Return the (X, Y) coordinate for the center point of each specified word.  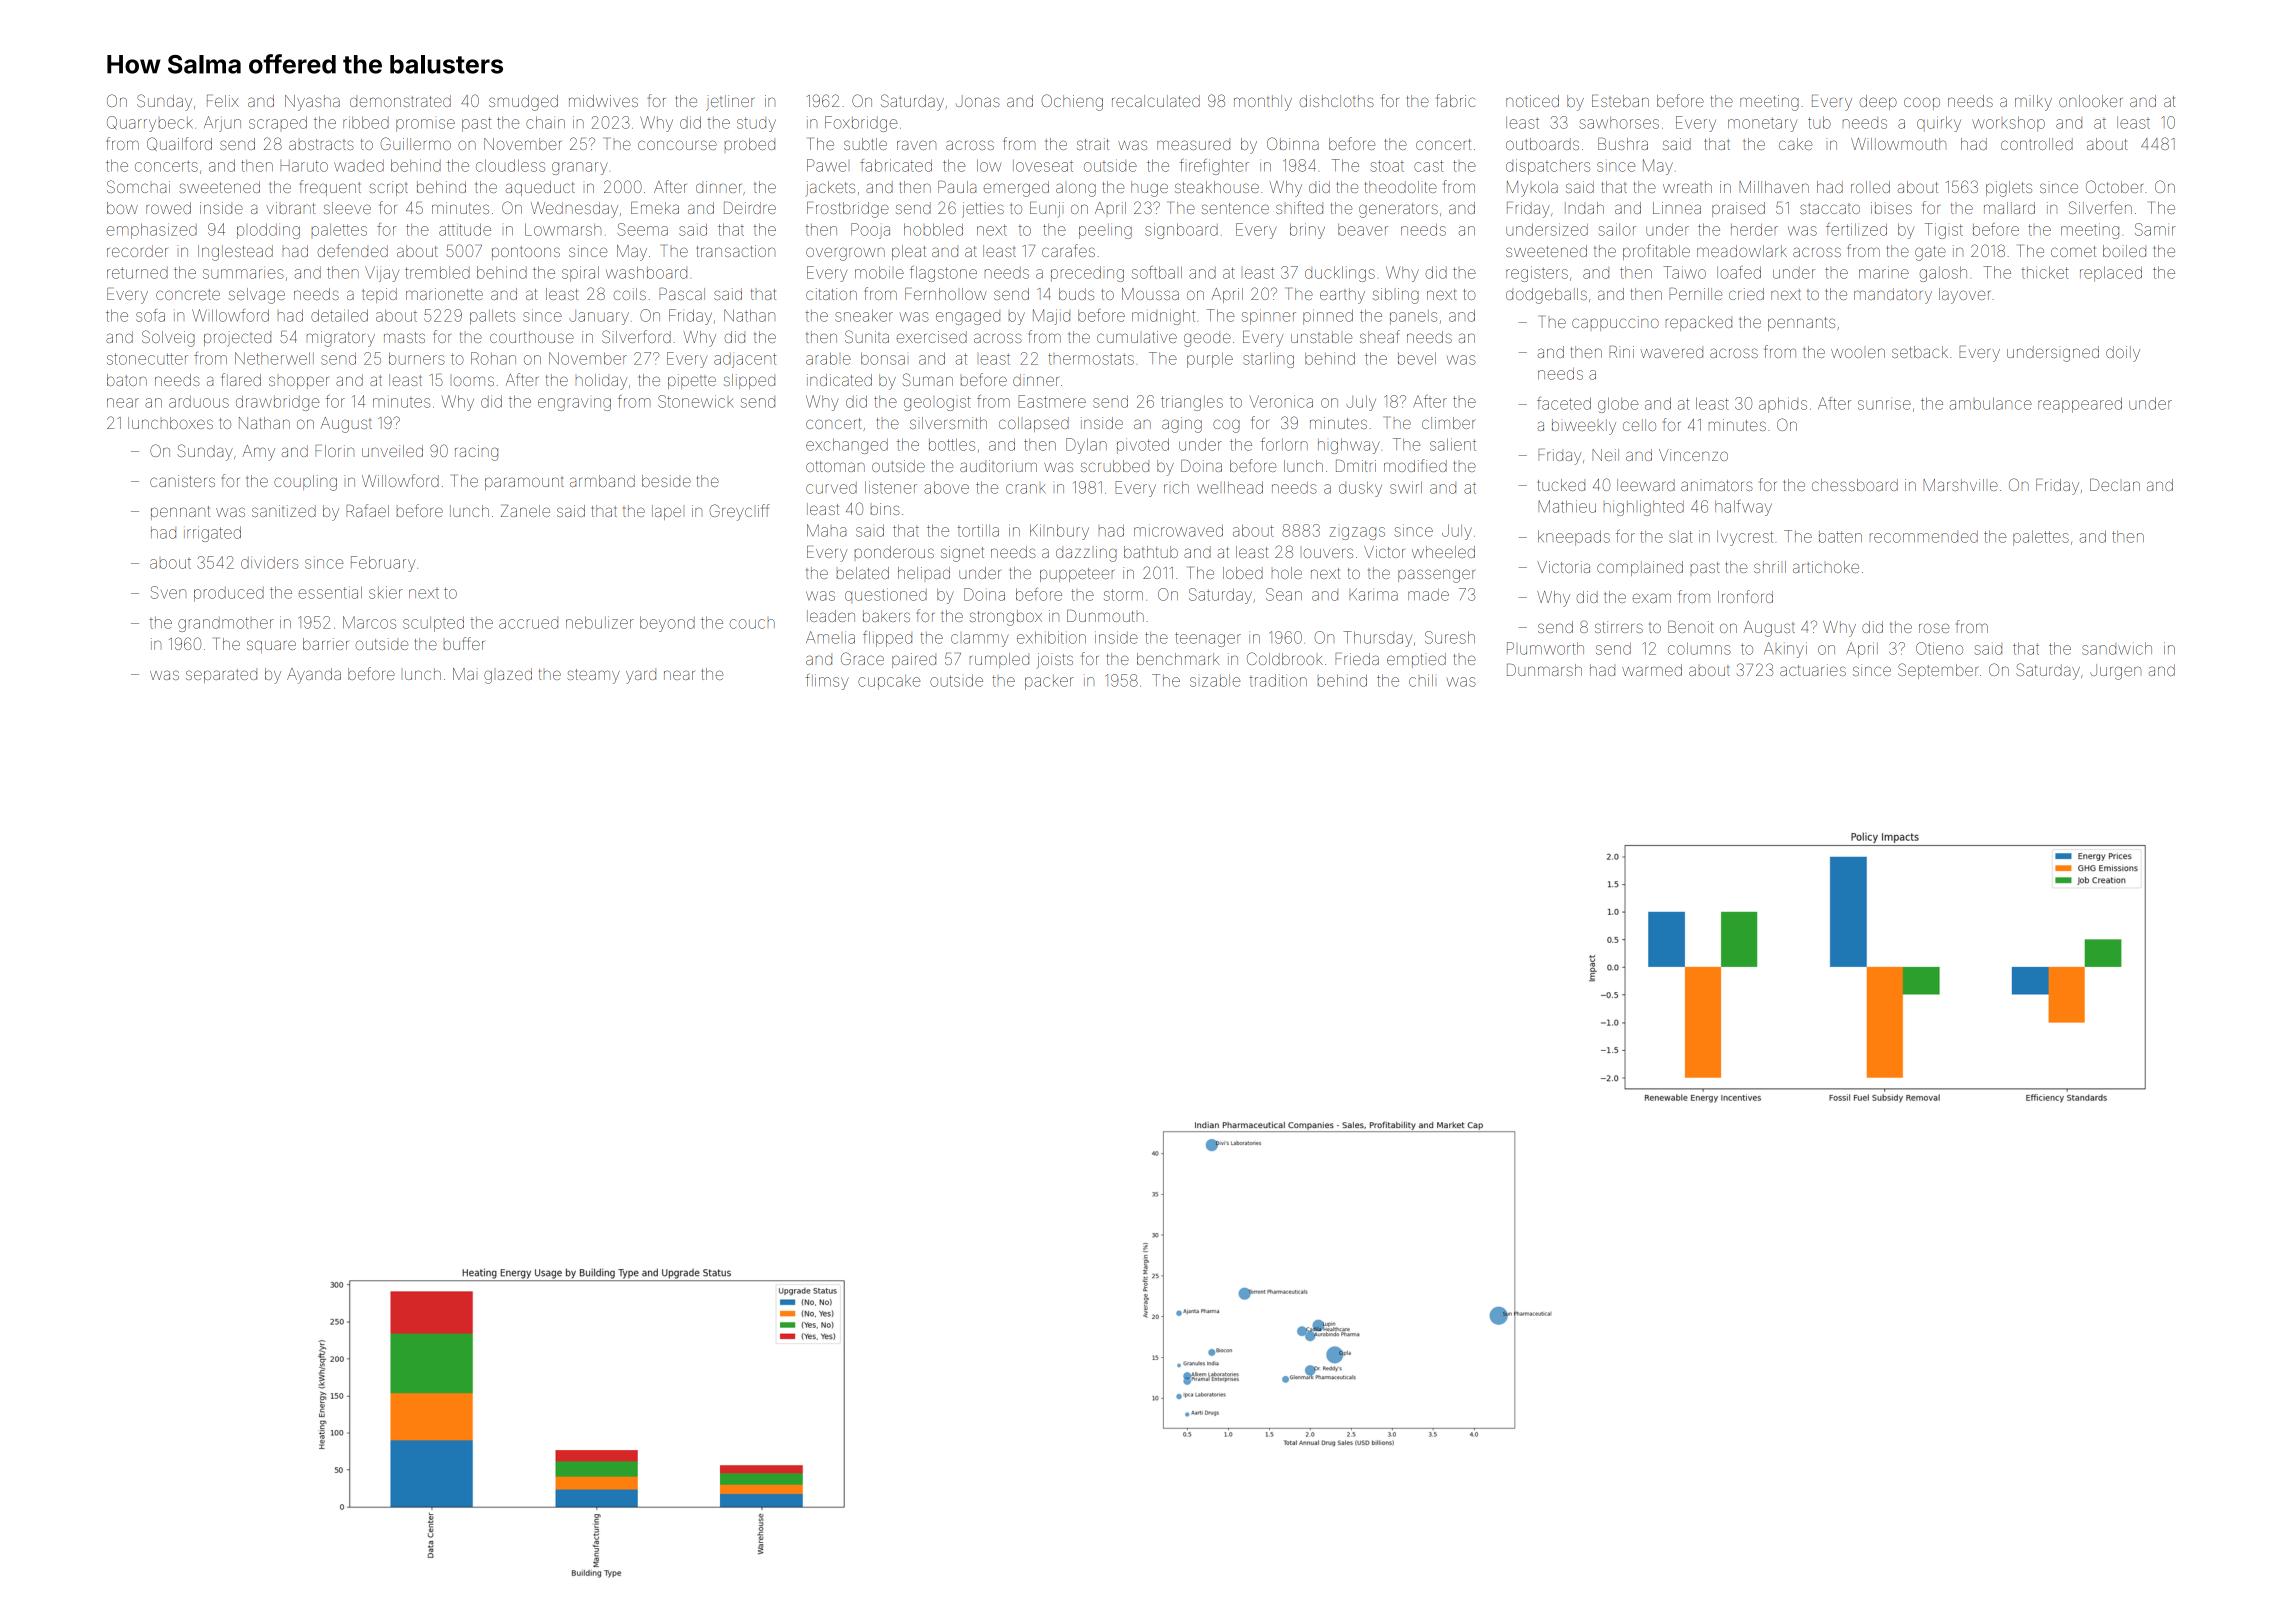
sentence (1235, 208)
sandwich (2117, 648)
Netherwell (274, 358)
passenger (1436, 576)
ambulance (1991, 403)
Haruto (304, 166)
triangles (1192, 403)
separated (221, 676)
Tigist (1944, 231)
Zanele (525, 511)
